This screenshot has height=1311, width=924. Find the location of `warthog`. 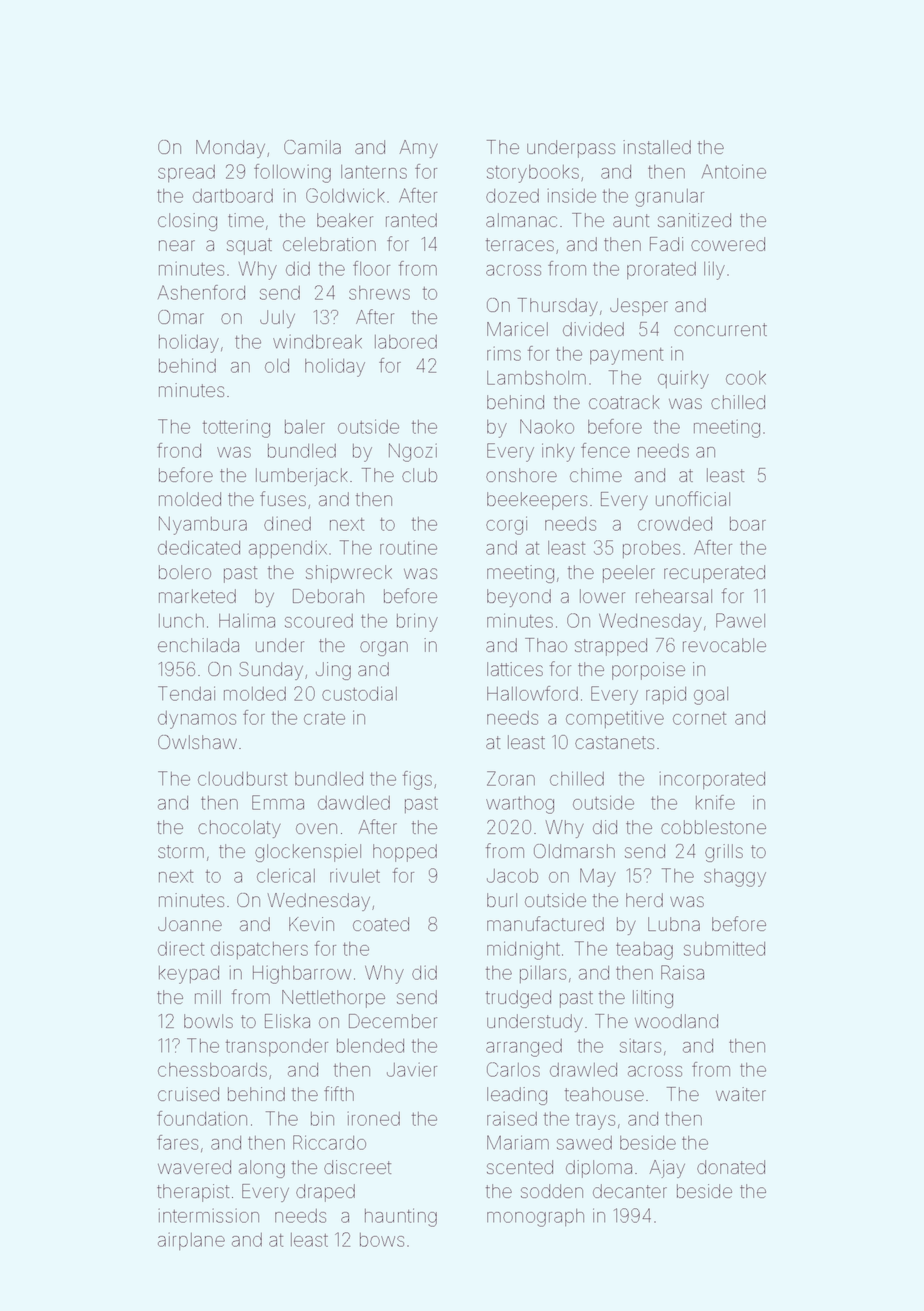

warthog is located at coordinates (520, 805).
